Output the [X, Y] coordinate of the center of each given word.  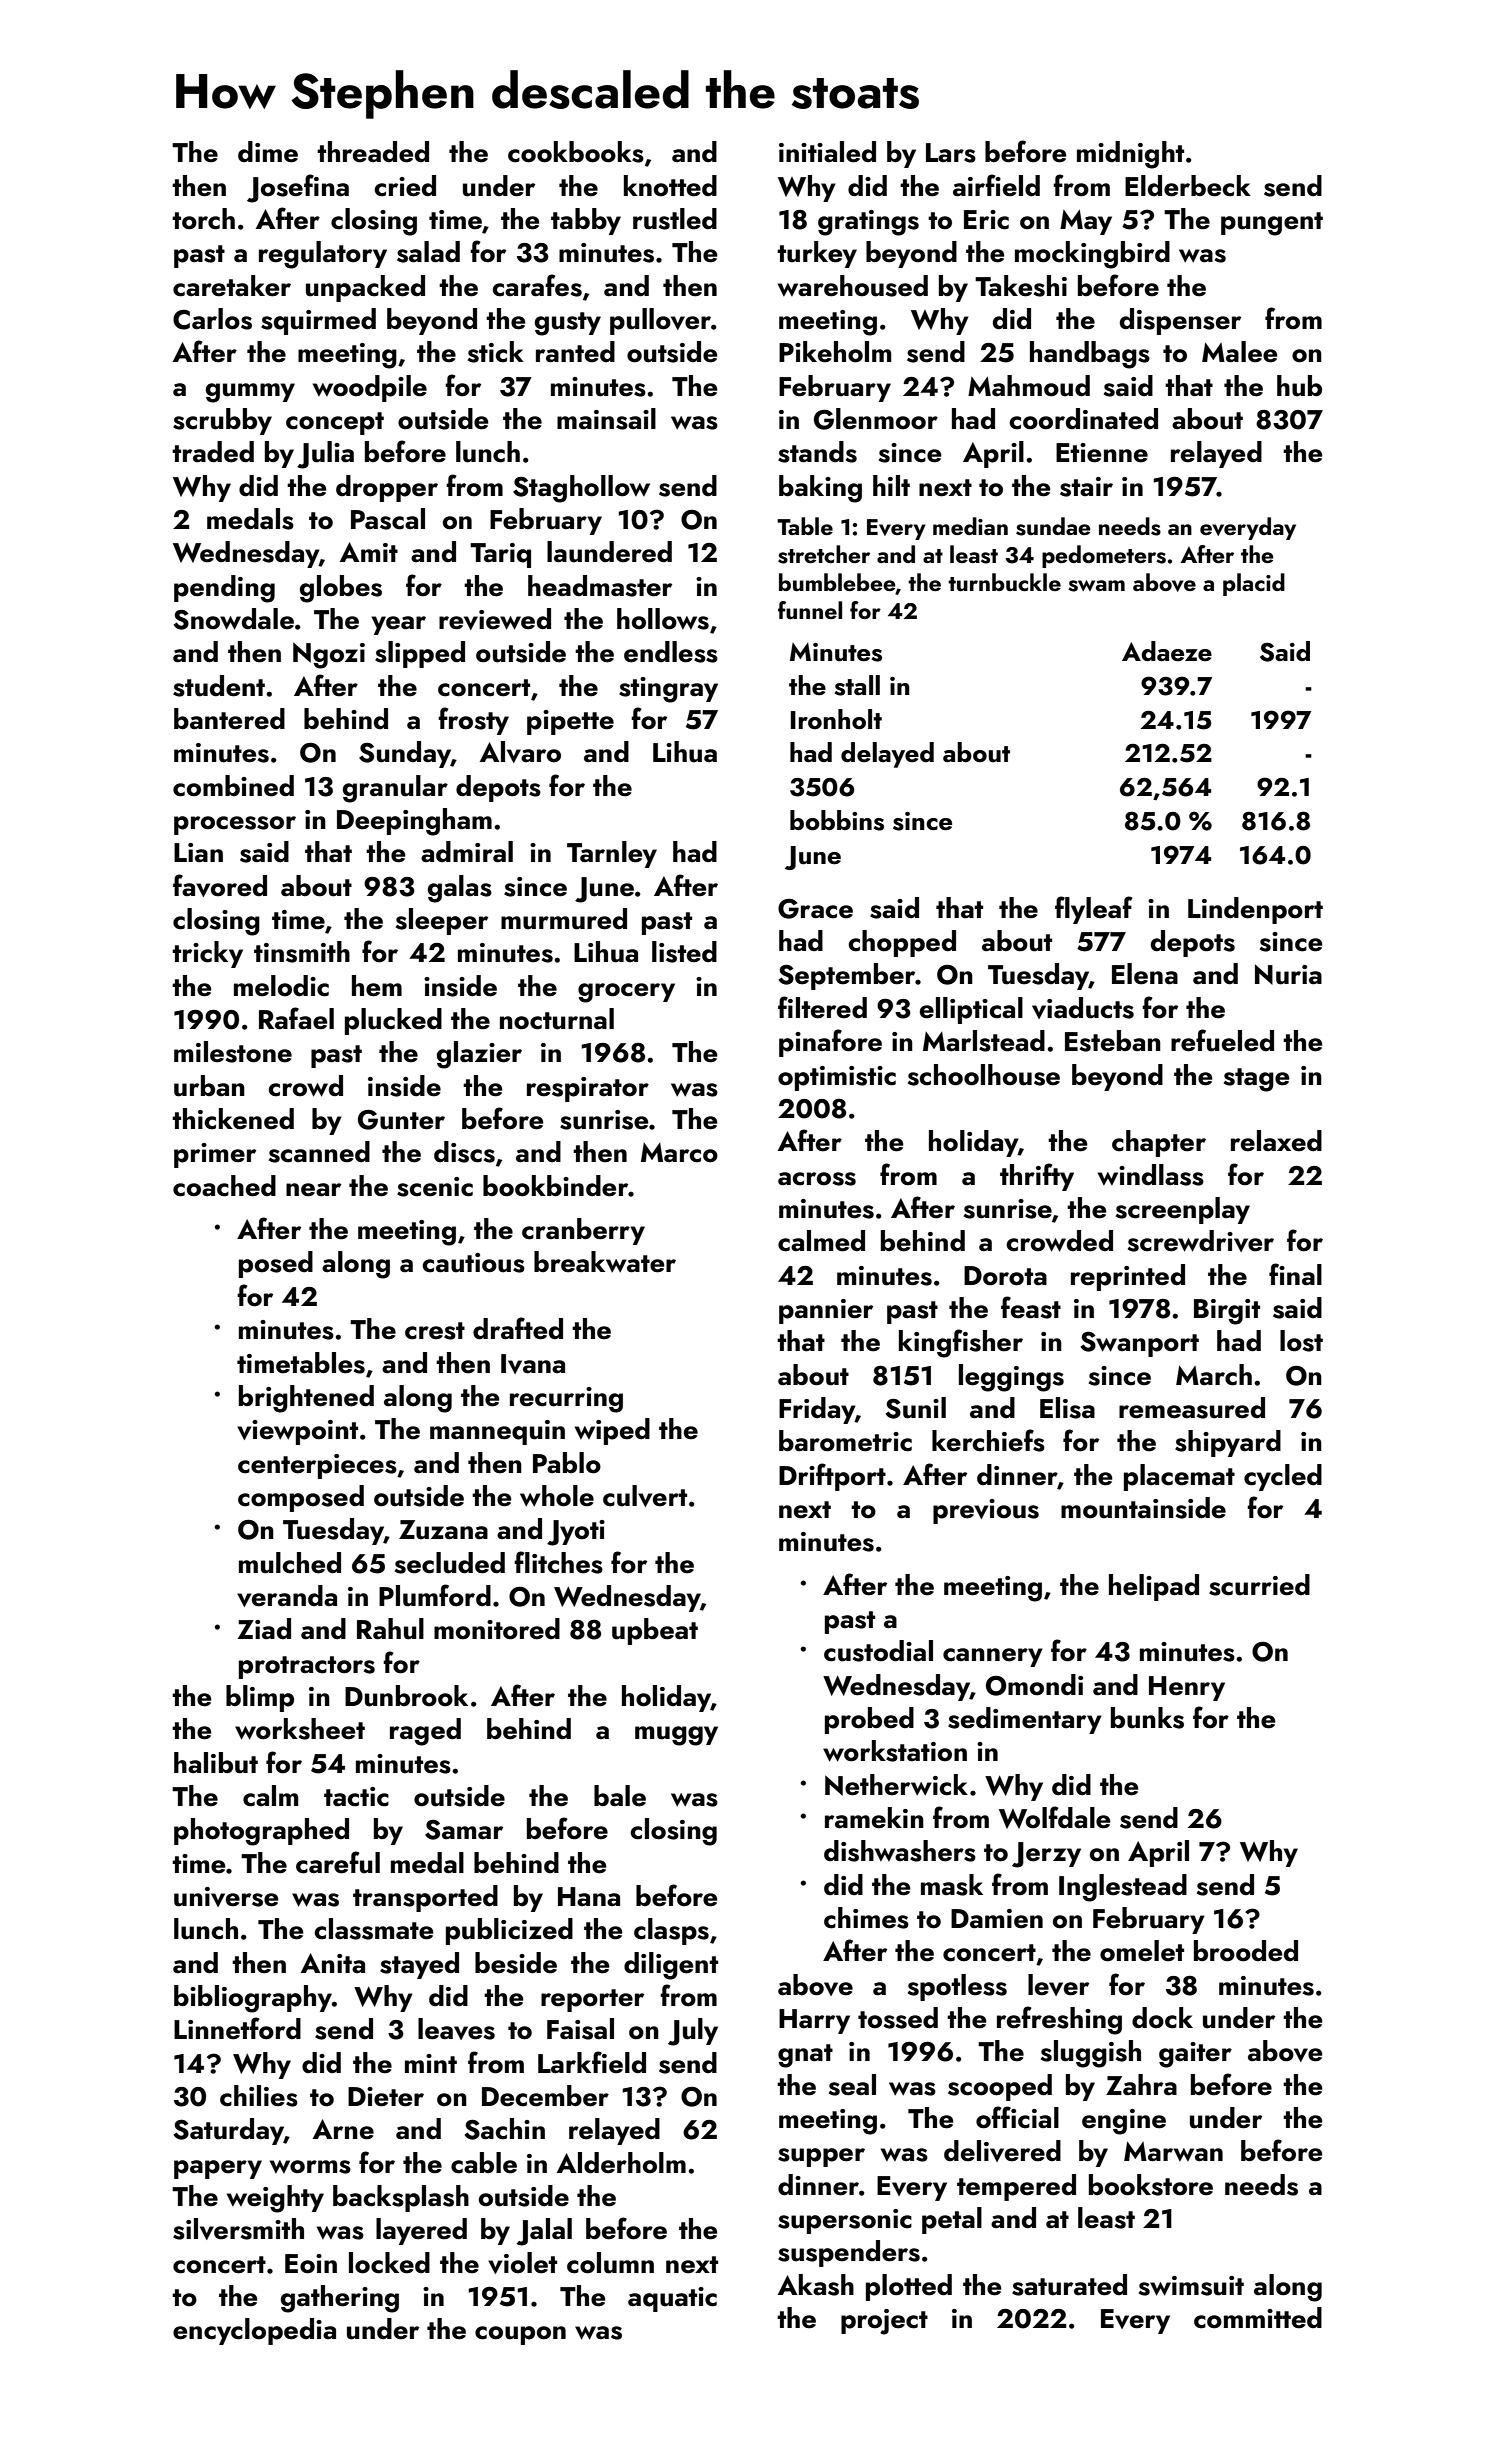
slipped [420, 654]
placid [1254, 584]
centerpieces [317, 1466]
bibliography [253, 1999]
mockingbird [1092, 255]
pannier [826, 1311]
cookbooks [576, 152]
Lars [951, 153]
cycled [1283, 1477]
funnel [810, 610]
